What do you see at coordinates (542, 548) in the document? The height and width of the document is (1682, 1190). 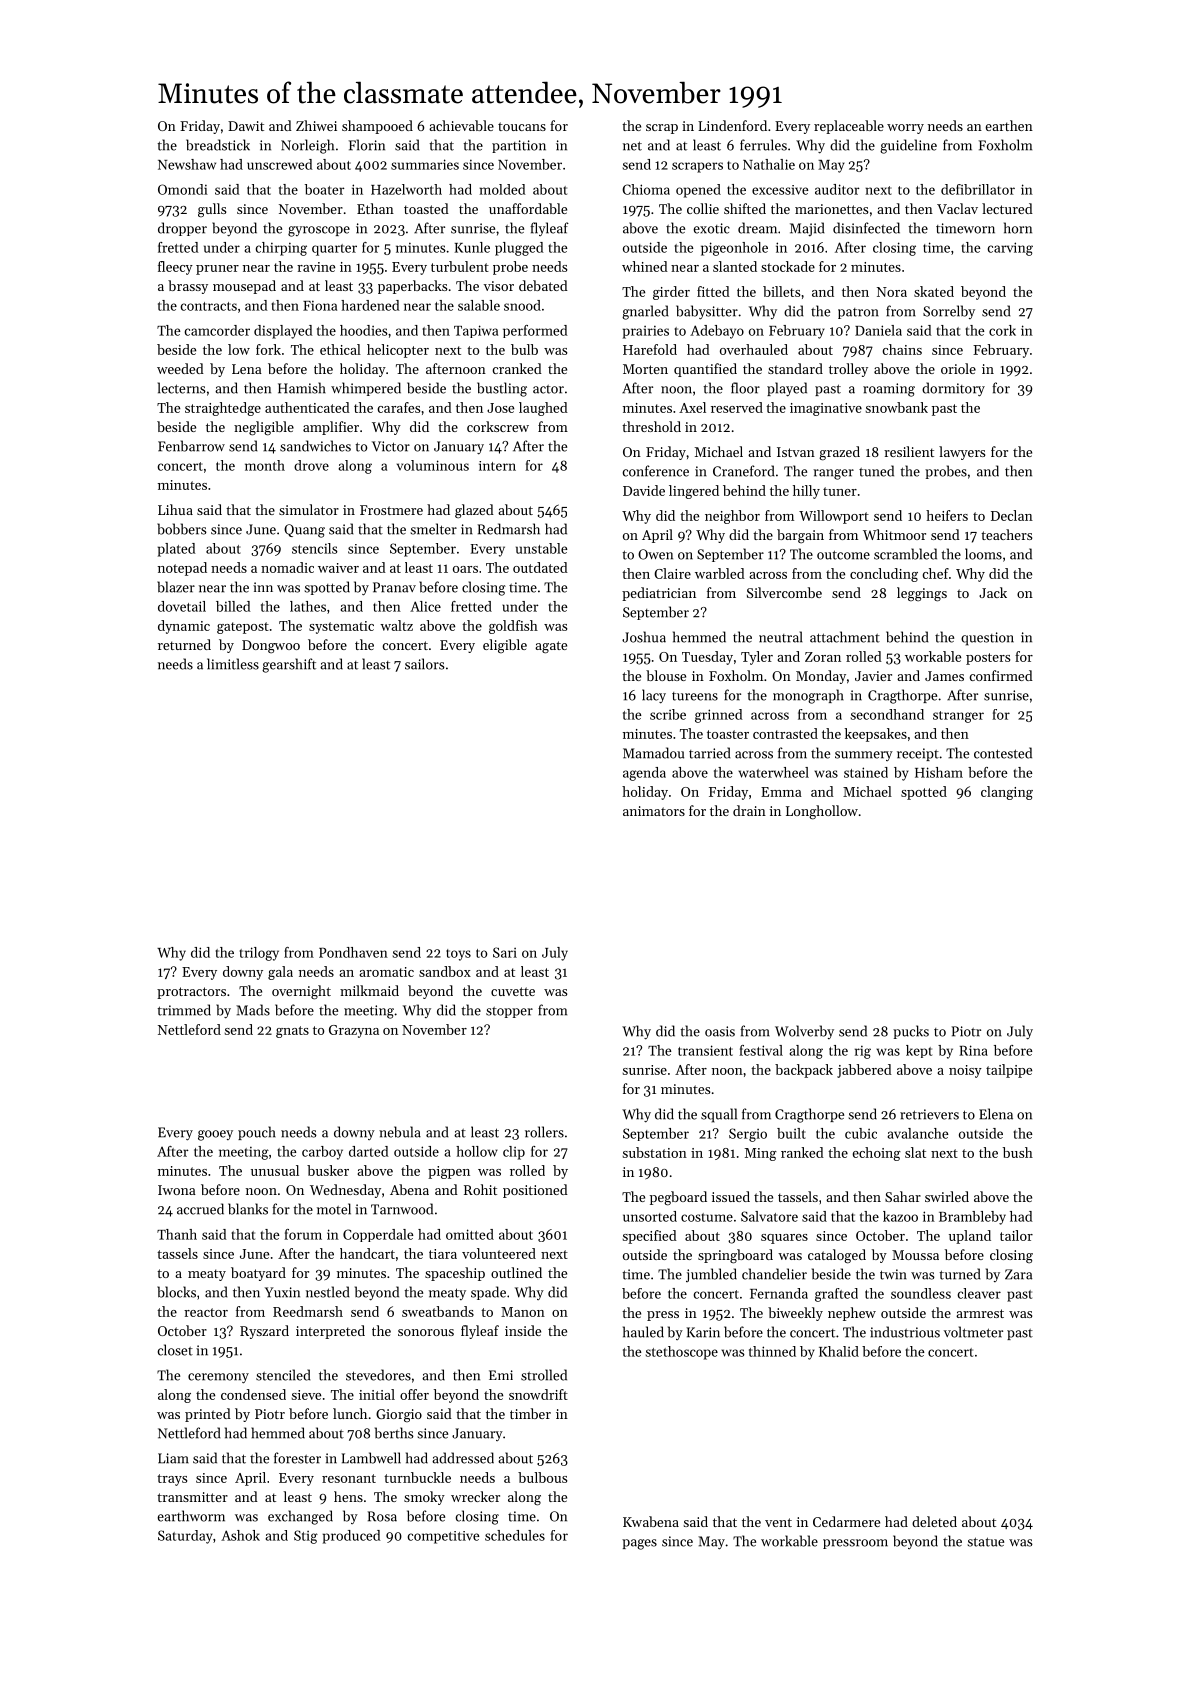 I see `unstable` at bounding box center [542, 548].
